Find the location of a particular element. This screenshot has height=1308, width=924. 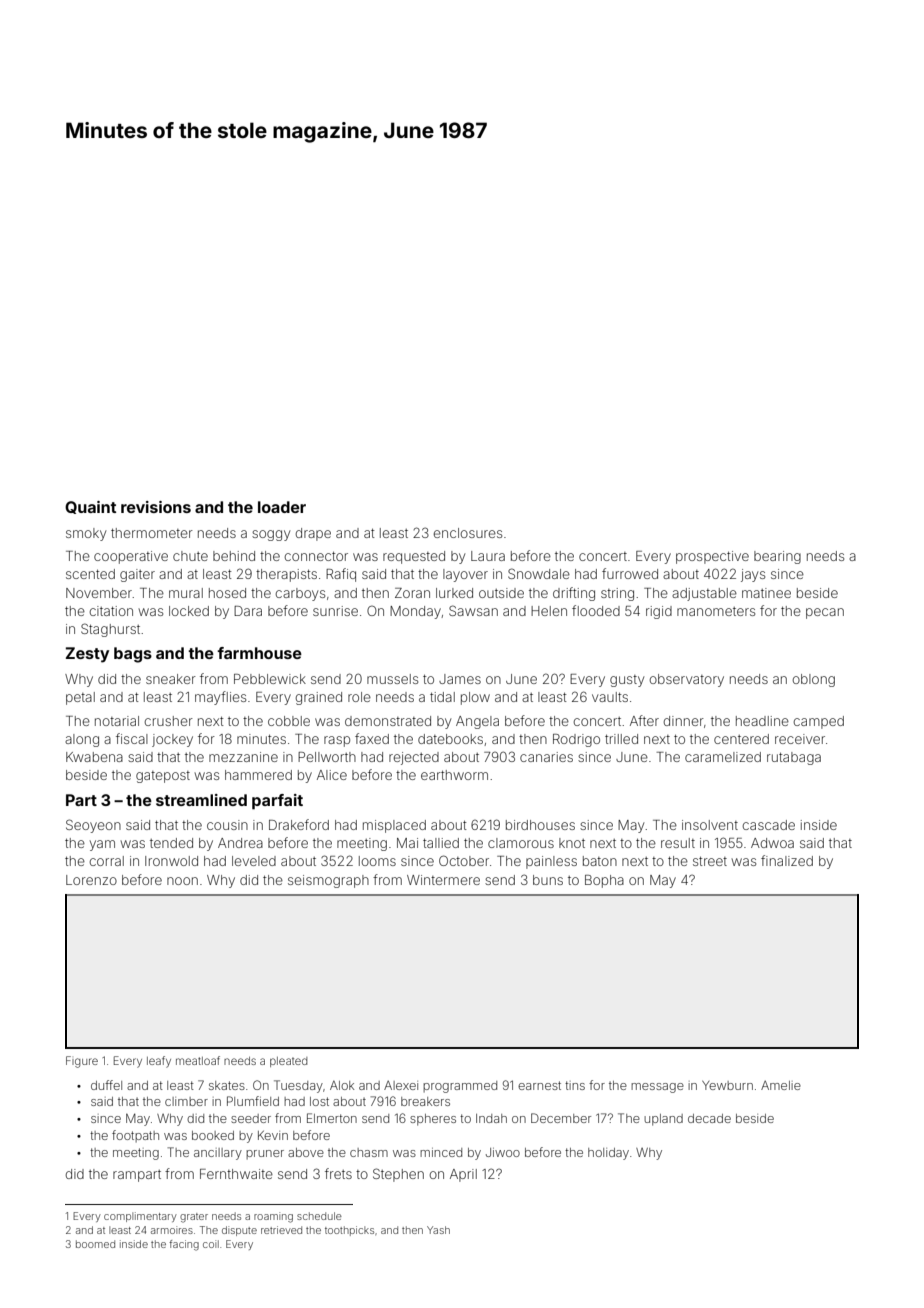

roaming is located at coordinates (273, 1217).
